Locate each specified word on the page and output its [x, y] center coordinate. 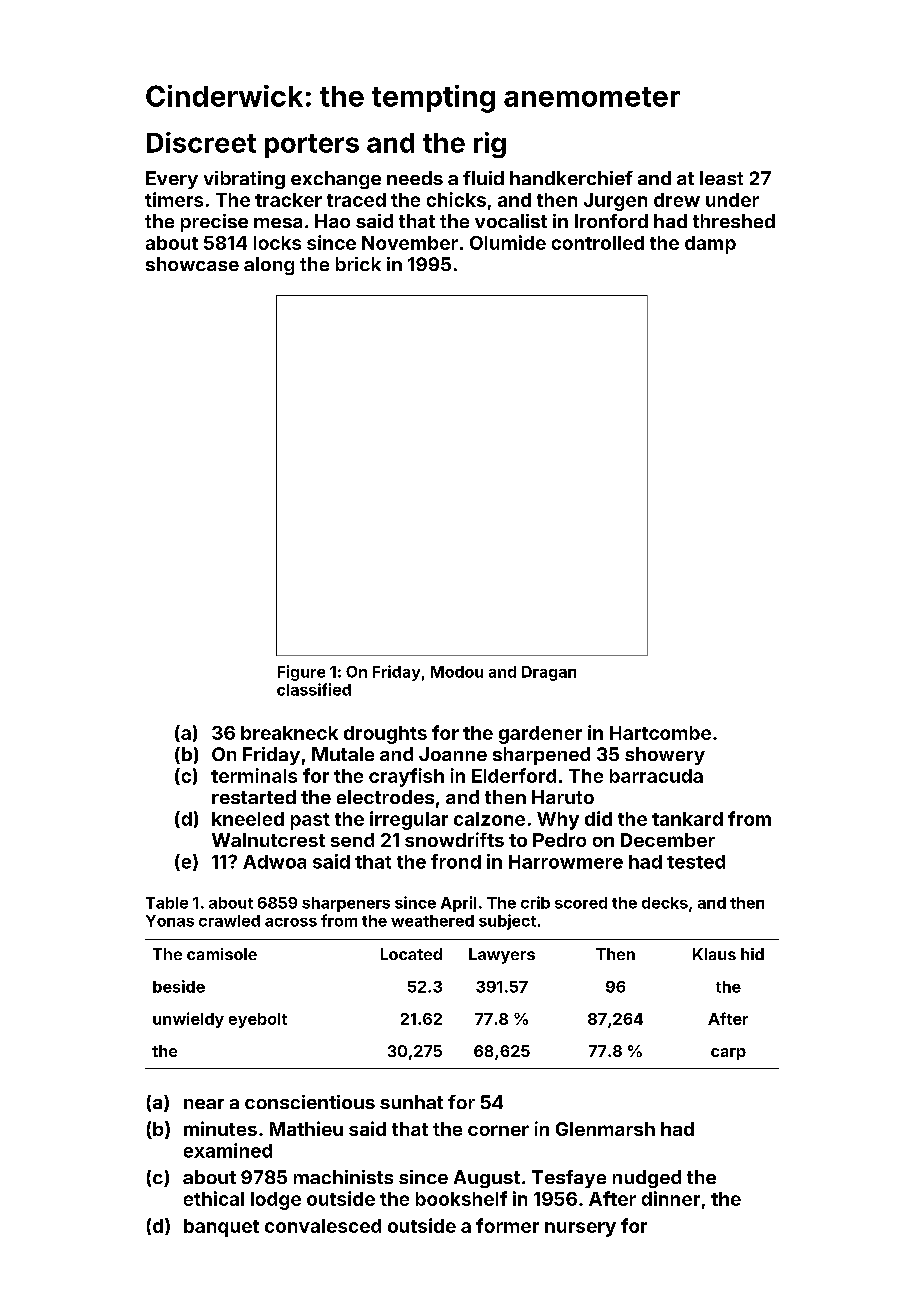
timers [174, 199]
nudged [647, 1179]
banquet [221, 1228]
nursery [580, 1229]
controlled [598, 243]
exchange [336, 180]
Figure [301, 673]
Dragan [549, 673]
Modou [457, 672]
